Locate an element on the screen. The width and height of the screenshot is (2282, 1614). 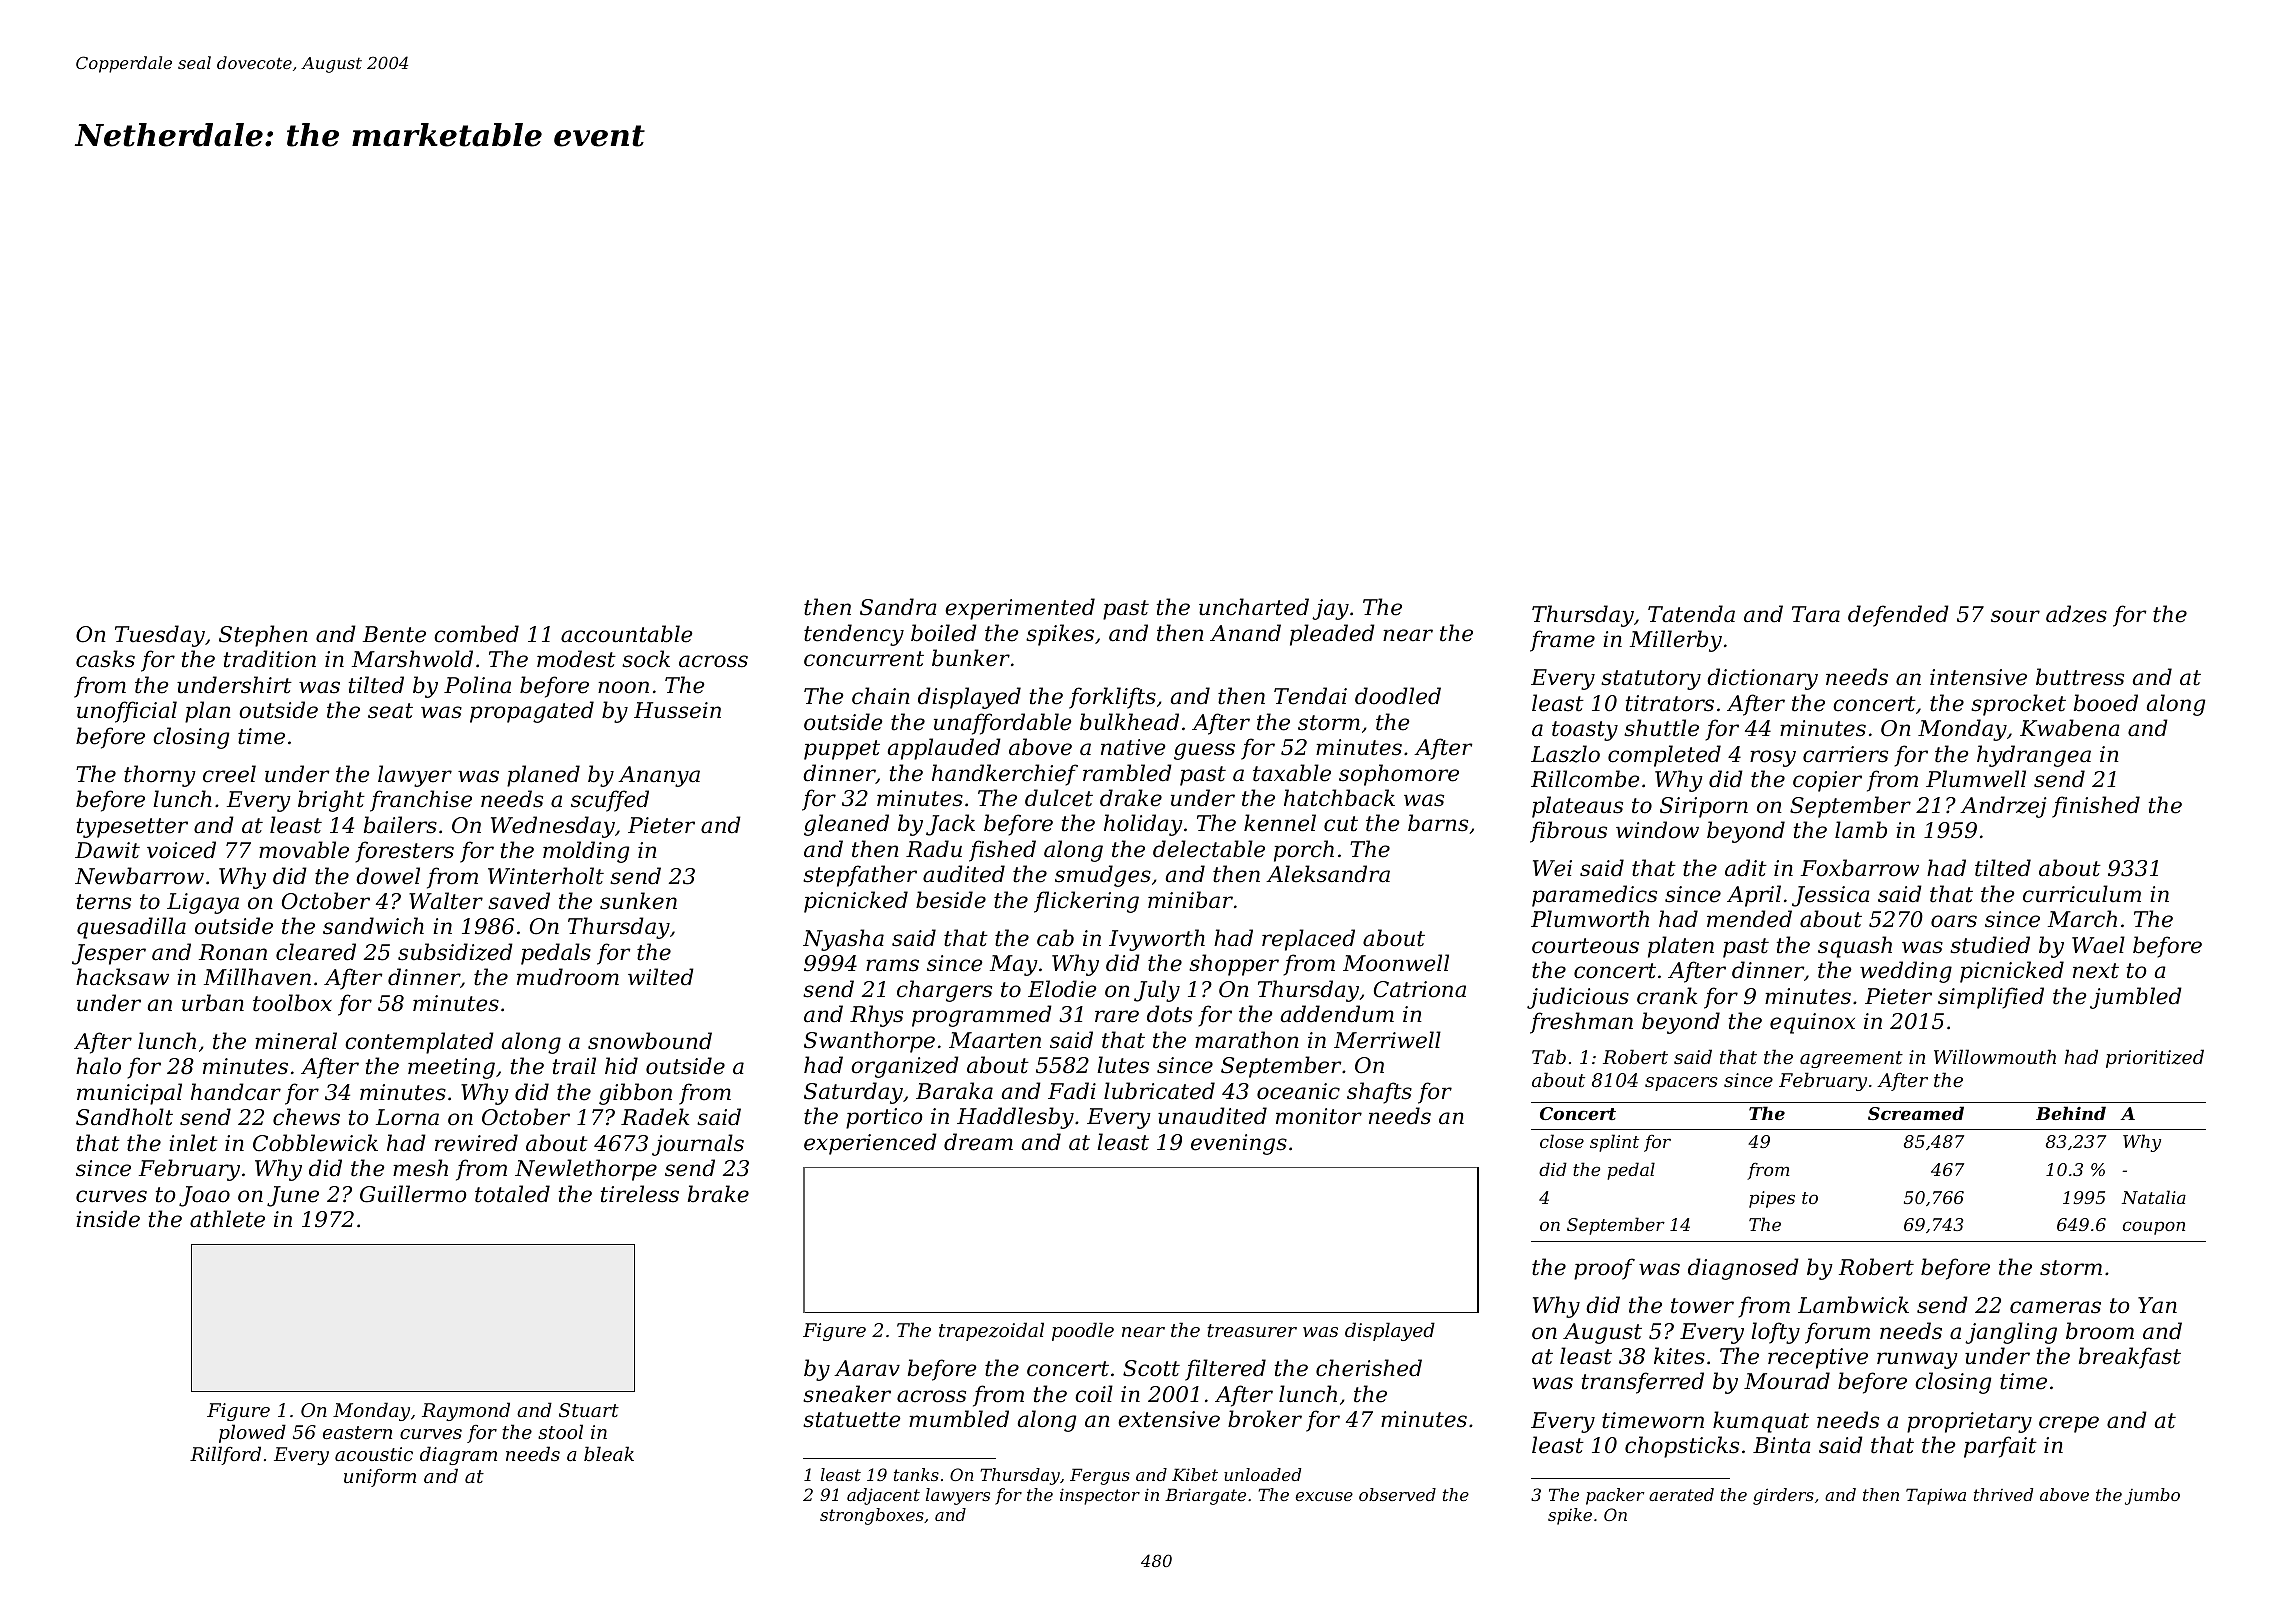
simplified is located at coordinates (1991, 998).
